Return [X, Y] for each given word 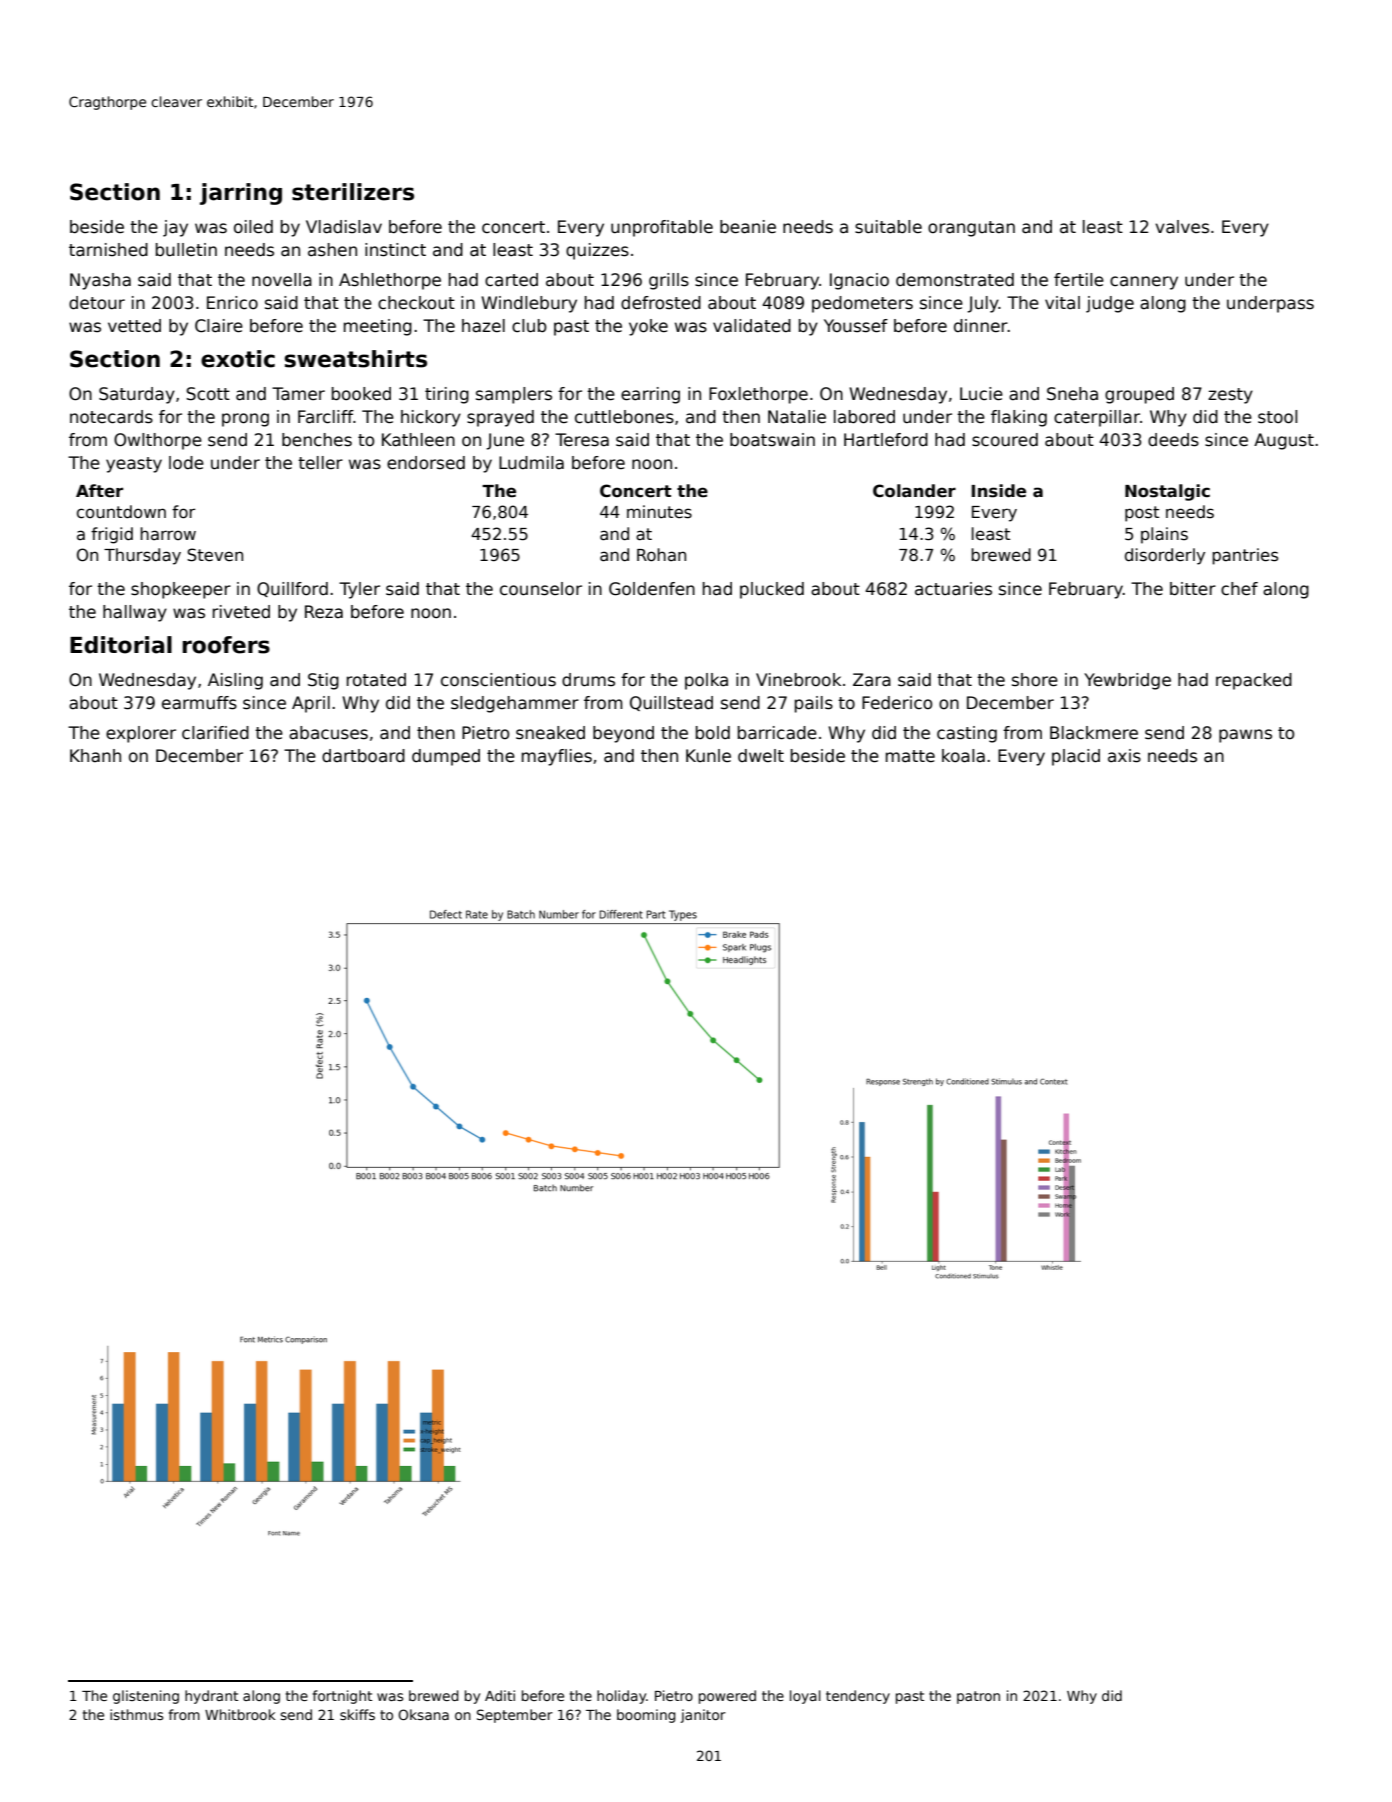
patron [978, 1697]
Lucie [981, 394]
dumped [446, 757]
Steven [215, 555]
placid [1076, 757]
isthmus [136, 1714]
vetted [134, 326]
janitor [703, 1716]
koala [963, 756]
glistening [146, 1697]
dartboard [363, 756]
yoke [648, 327]
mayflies [557, 757]
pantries [1245, 556]
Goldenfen [652, 589]
